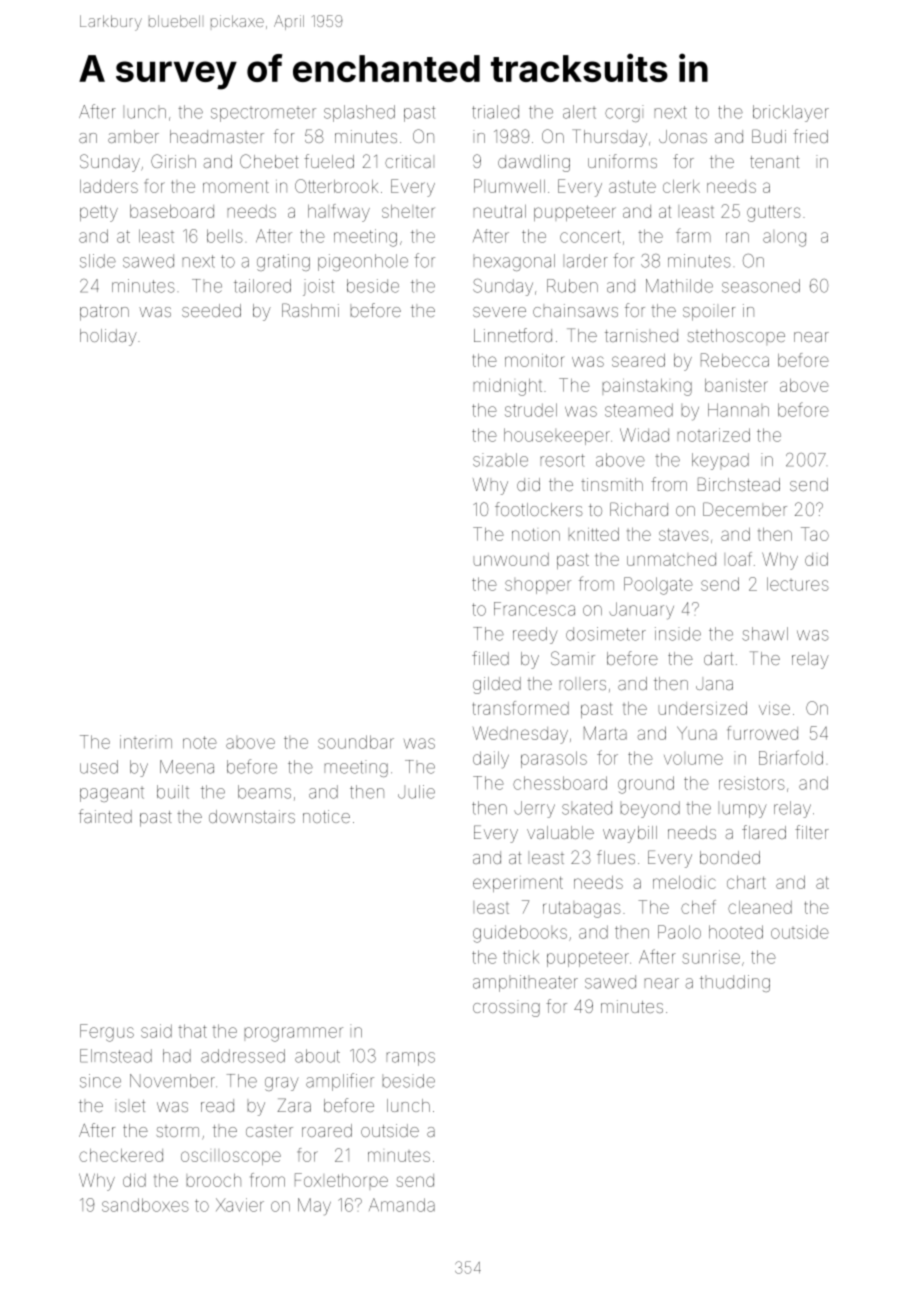  I want to click on trialed, so click(495, 112).
